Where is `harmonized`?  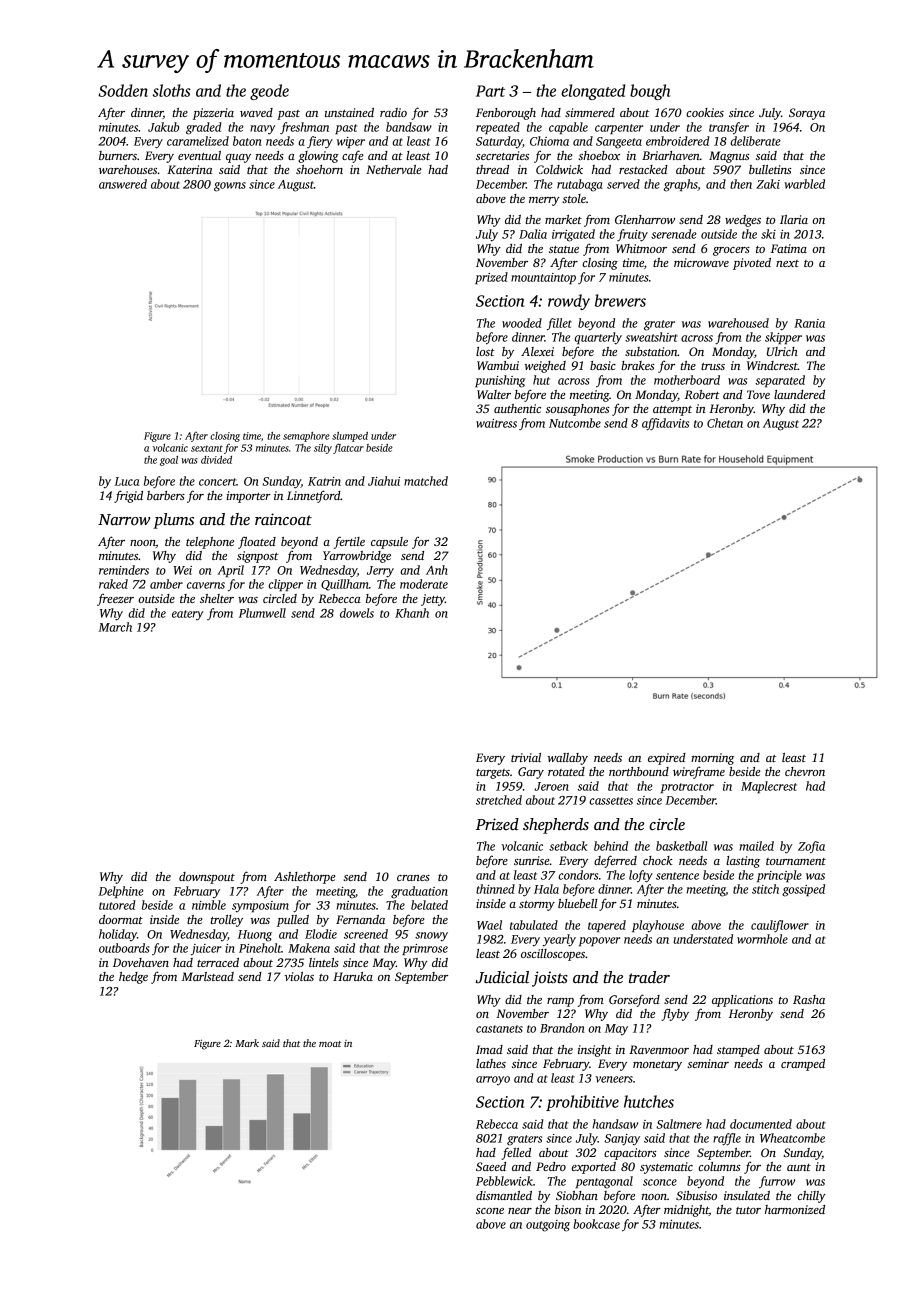
harmonized is located at coordinates (795, 1209).
